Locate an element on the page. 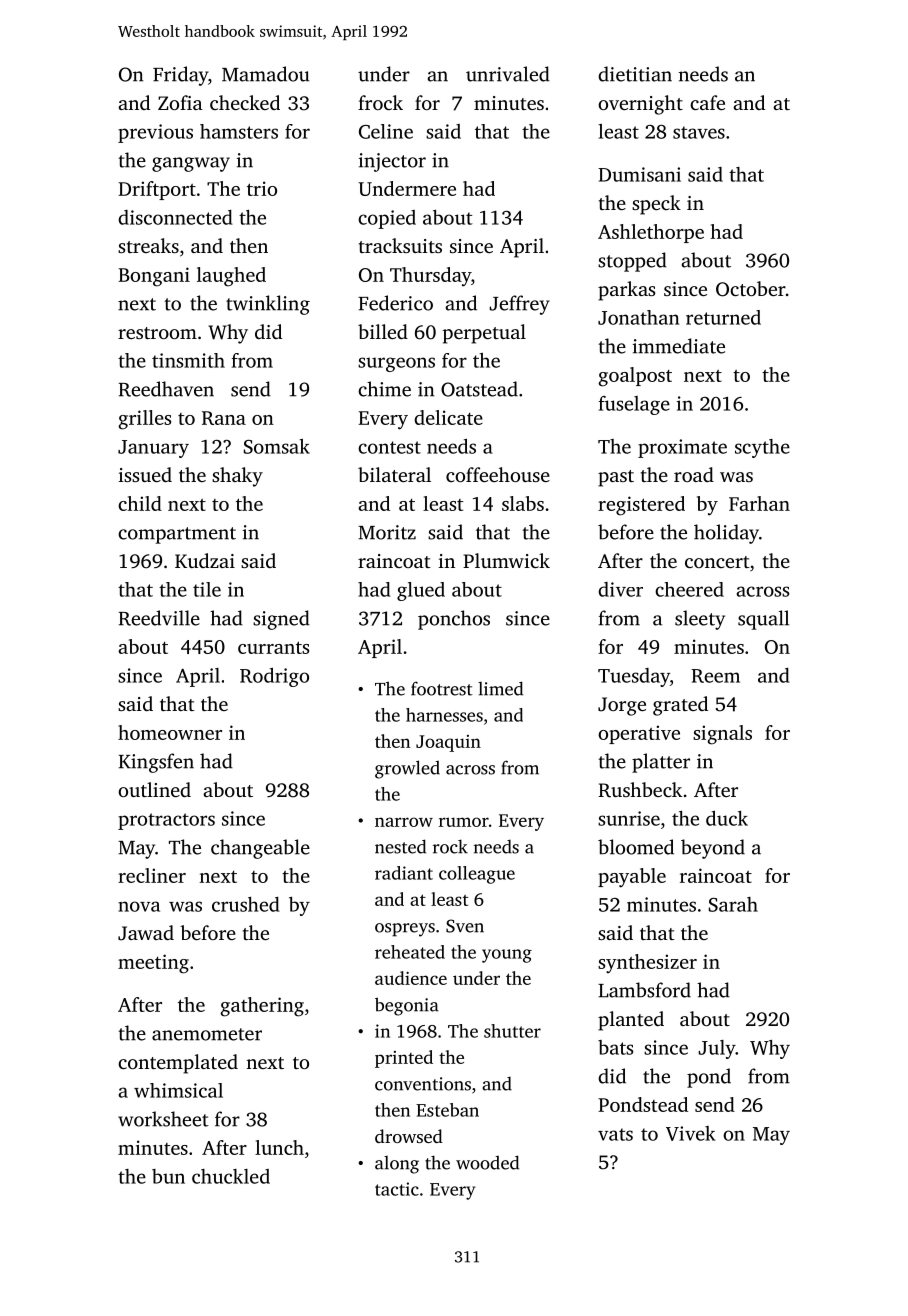 This image has width=908, height=1316. injector is located at coordinates (392, 162).
